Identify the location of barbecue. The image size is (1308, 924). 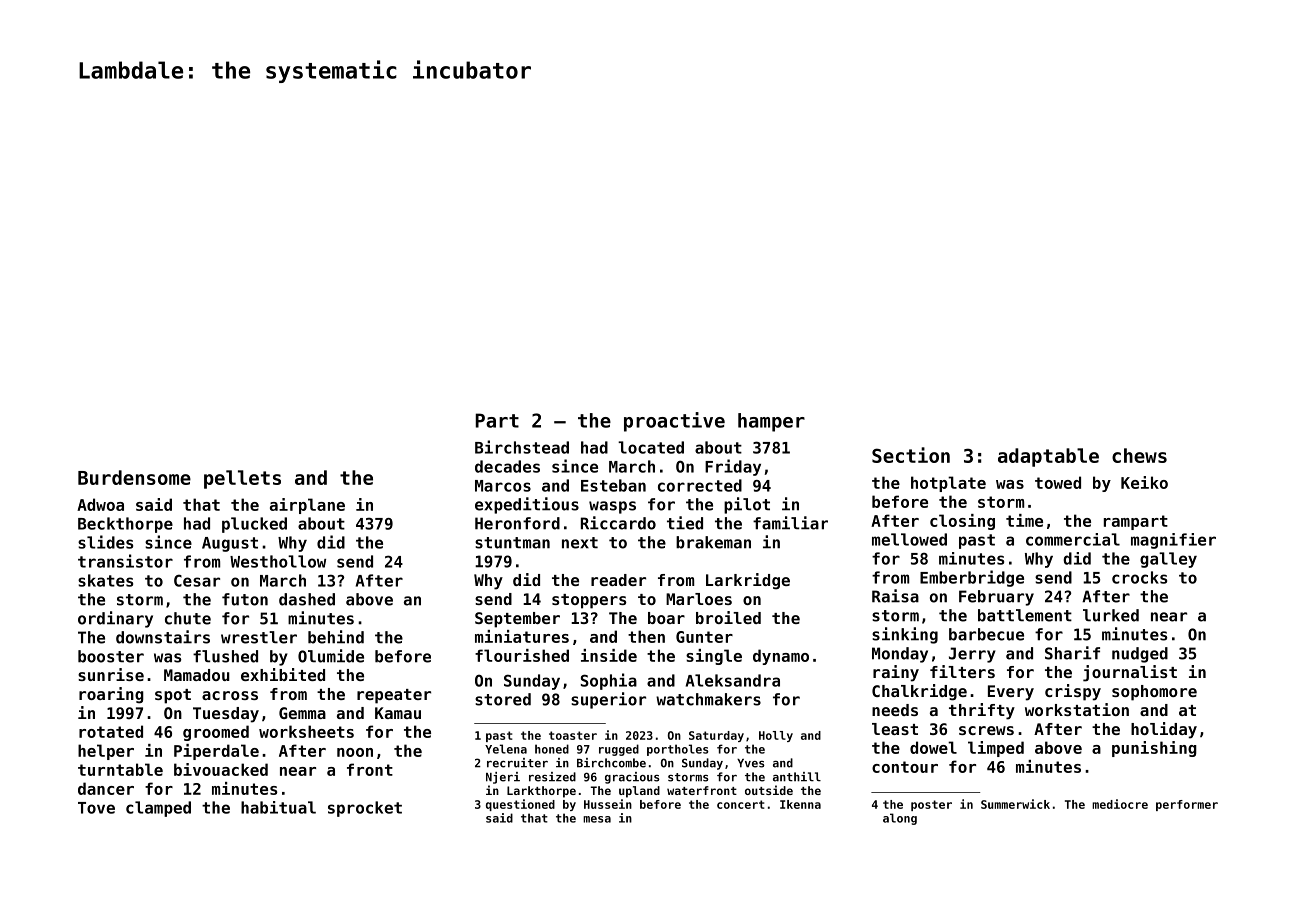
(986, 634).
